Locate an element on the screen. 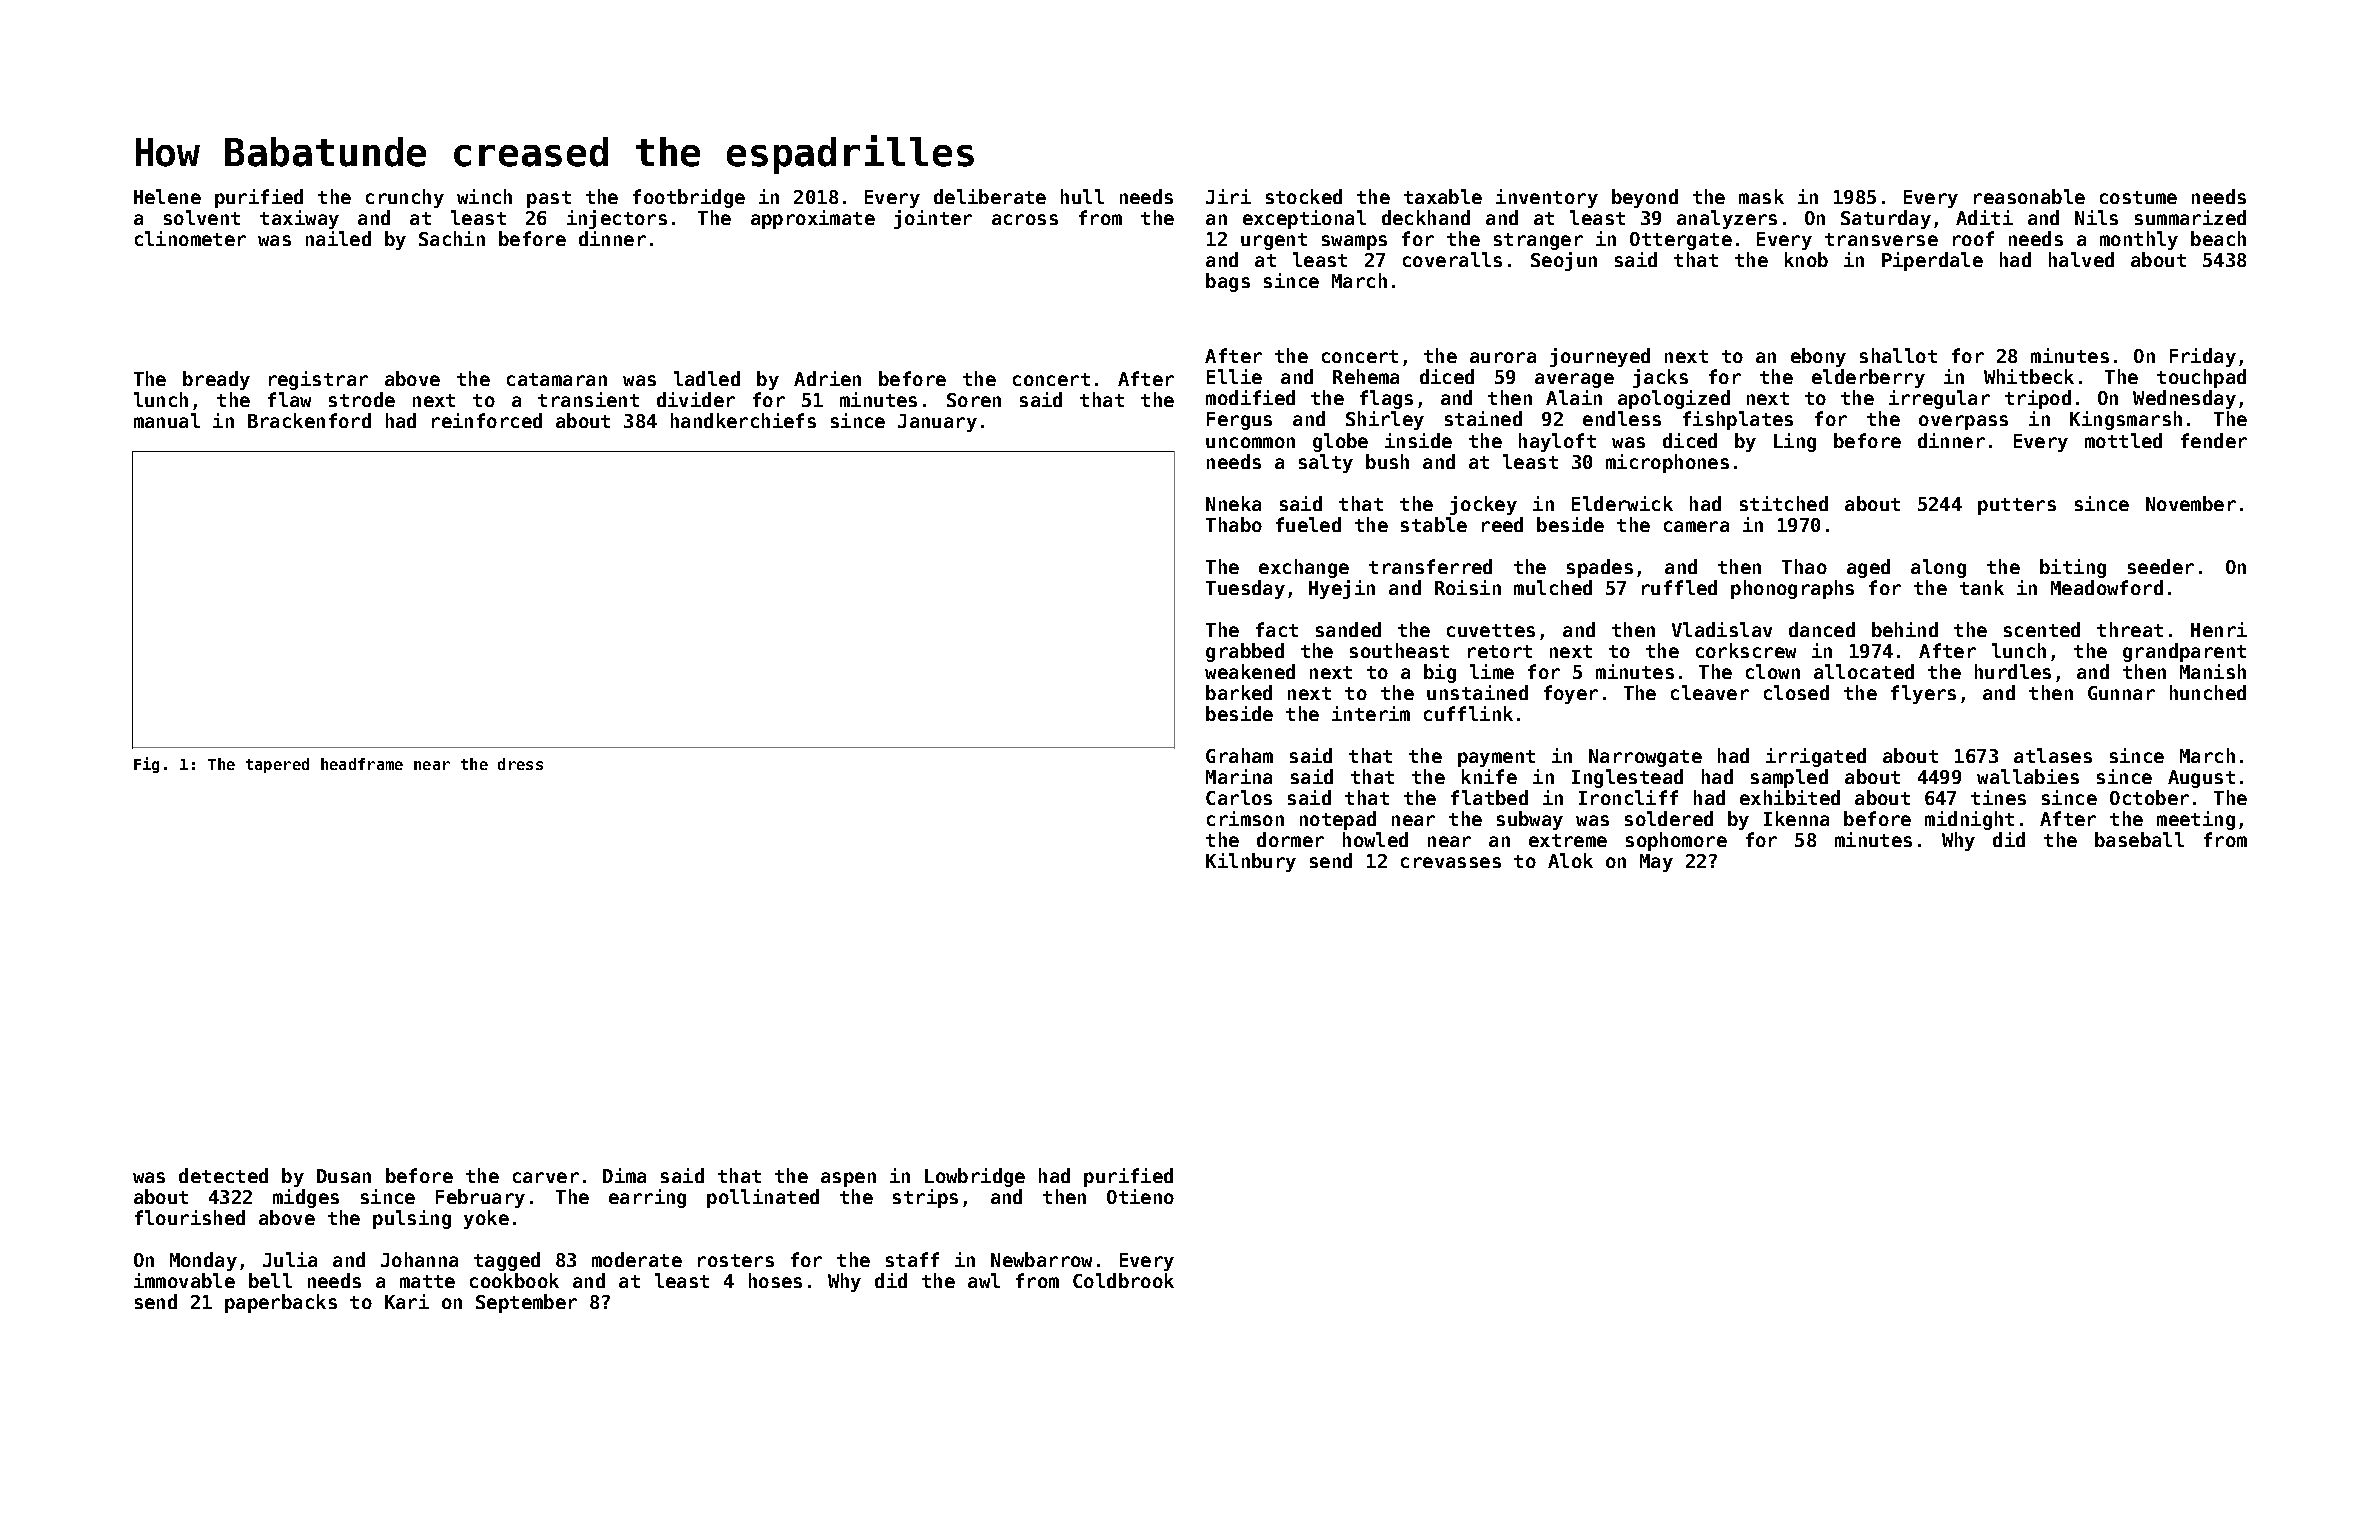  Kilnbury is located at coordinates (1251, 862).
